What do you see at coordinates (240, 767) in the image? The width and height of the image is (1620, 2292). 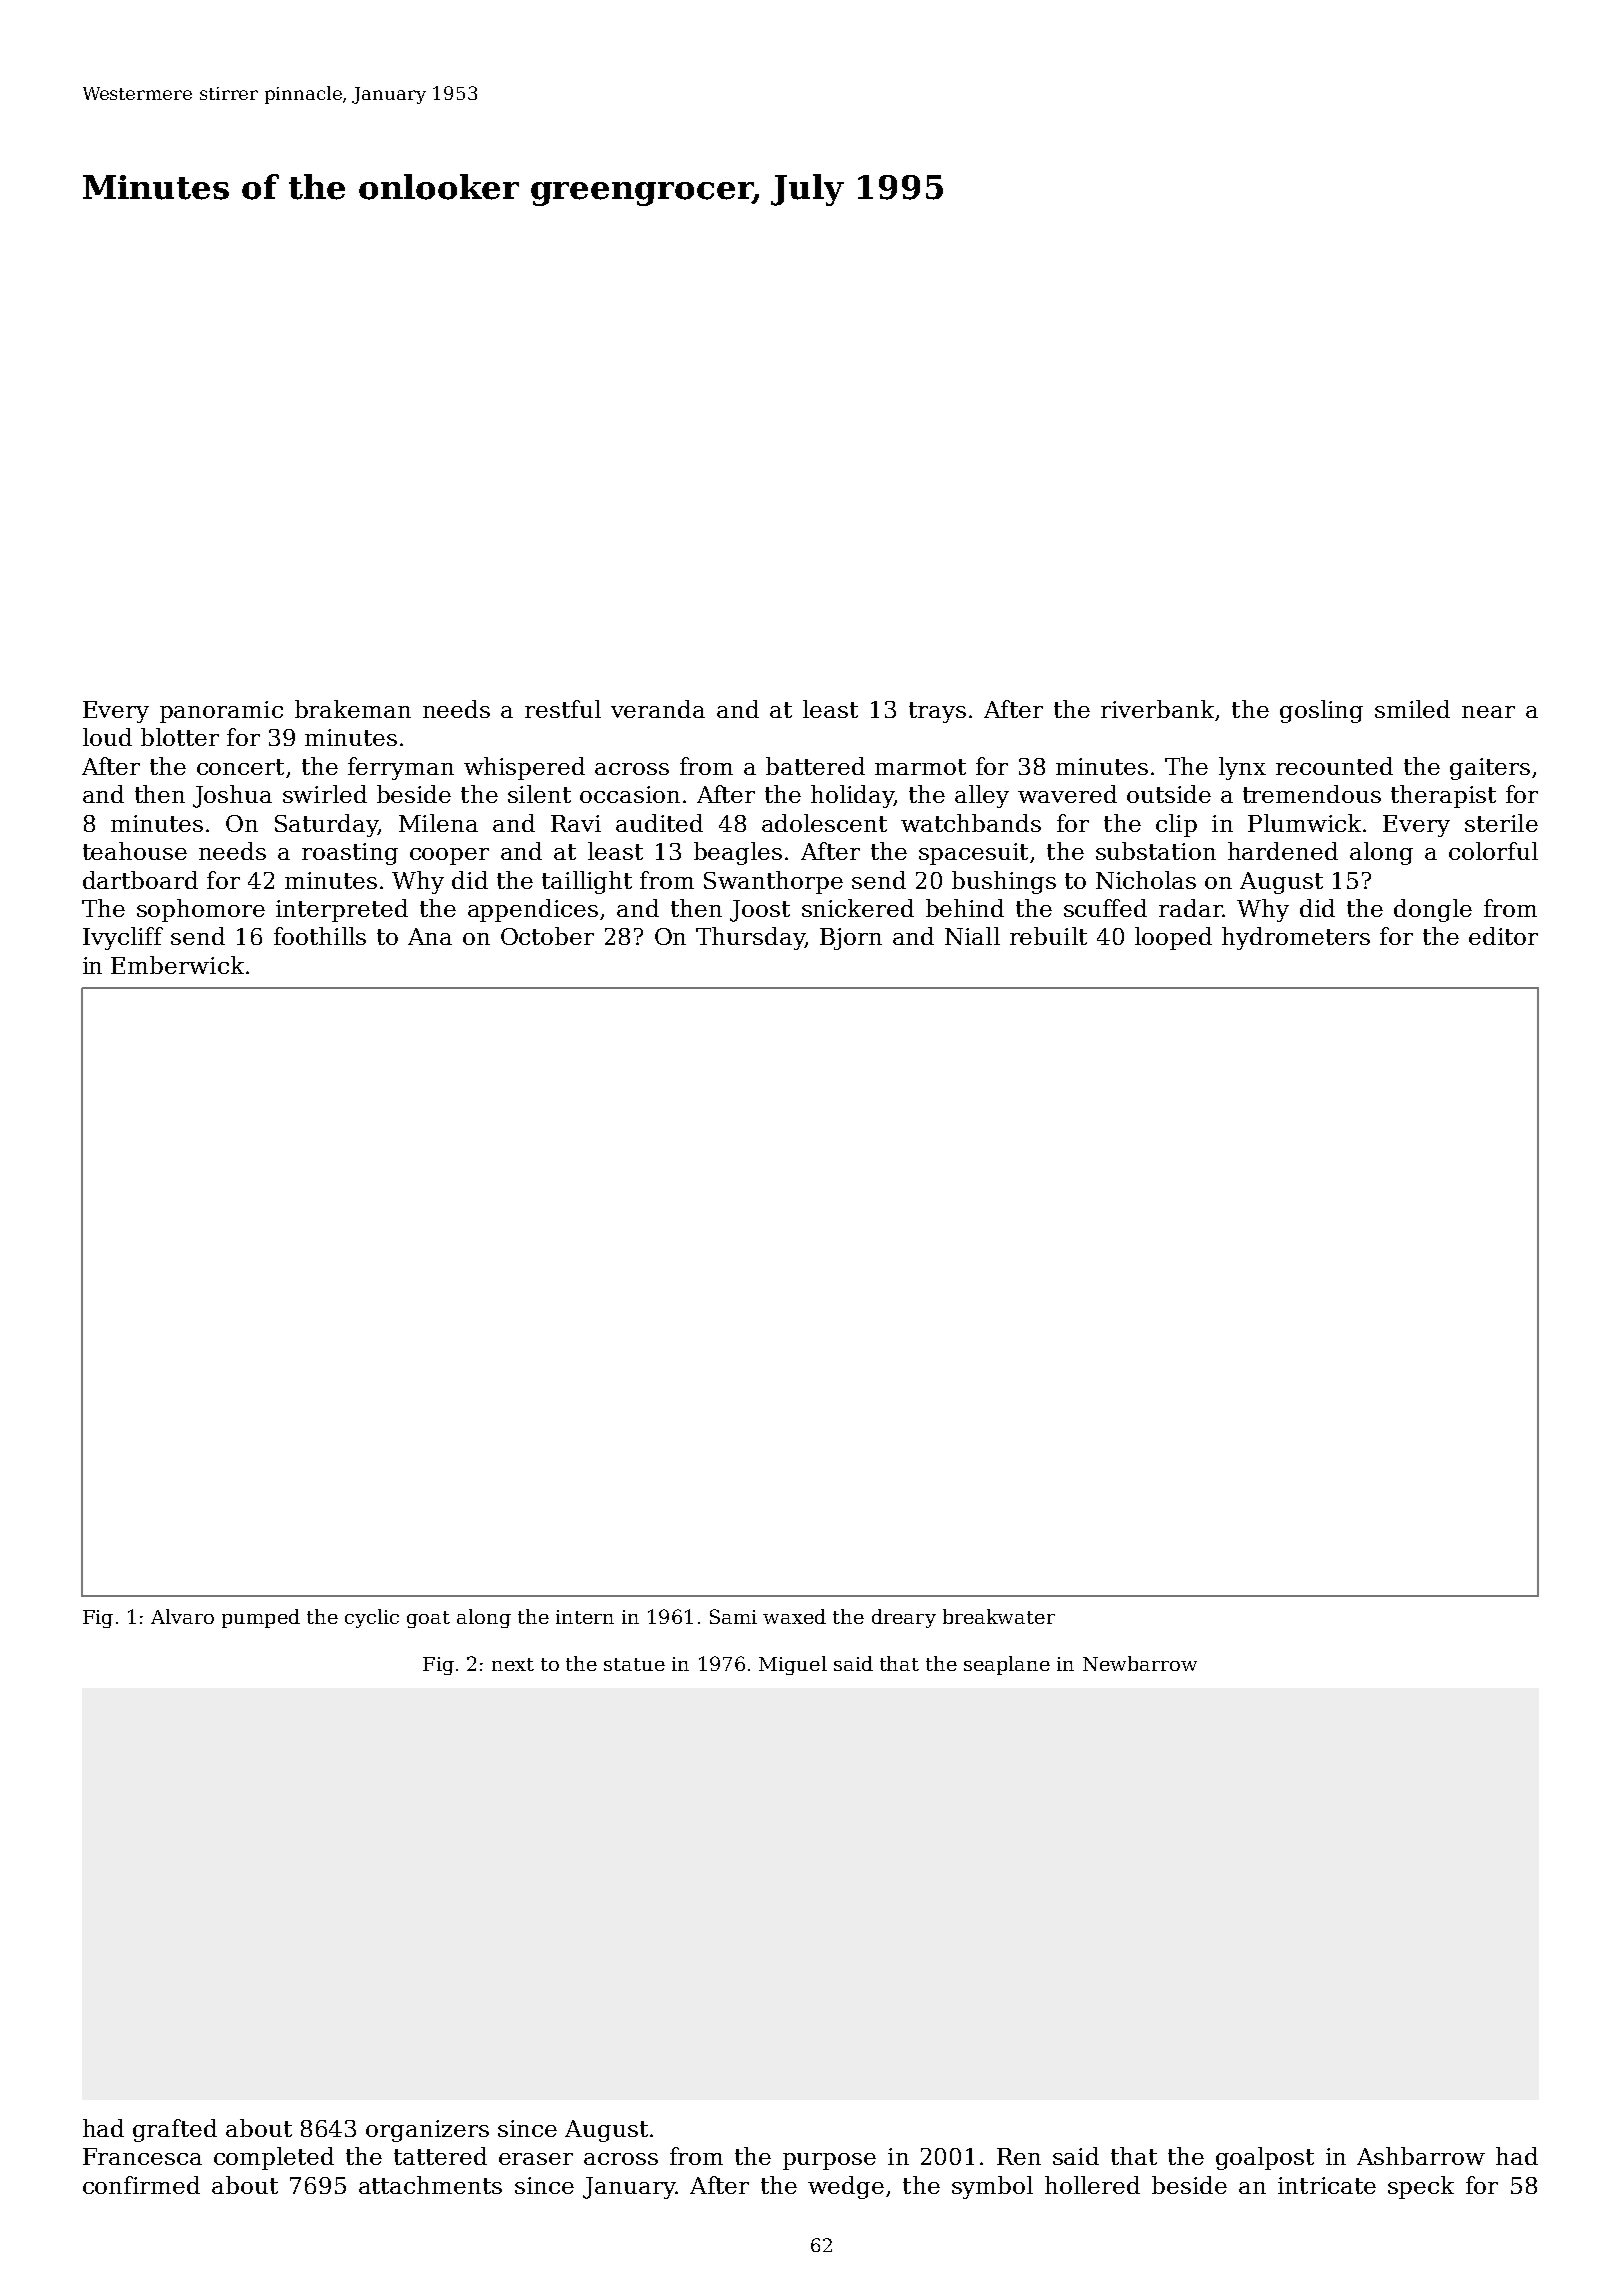 I see `concert` at bounding box center [240, 767].
